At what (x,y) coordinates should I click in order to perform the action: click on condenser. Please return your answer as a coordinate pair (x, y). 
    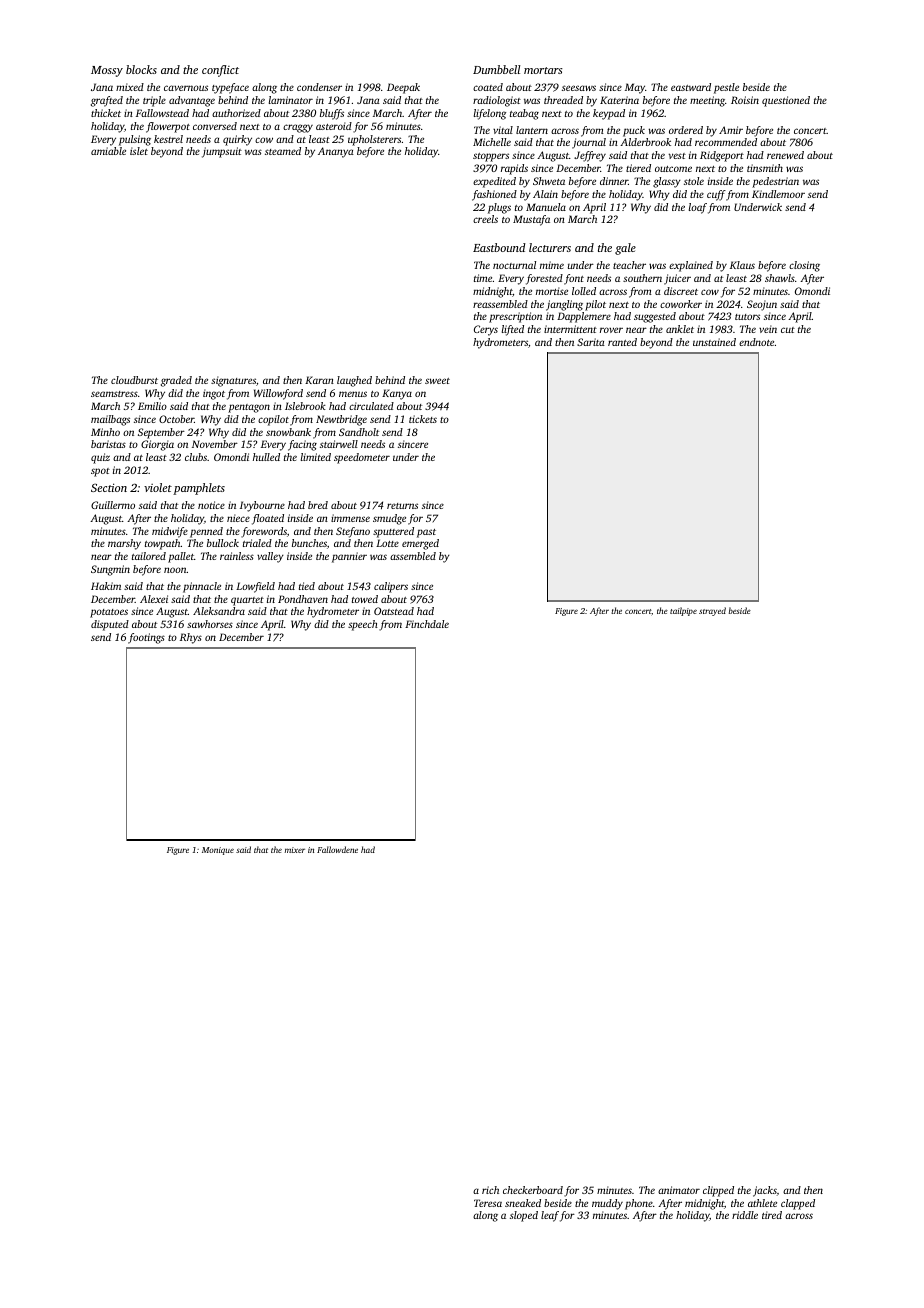
    Looking at the image, I should click on (319, 87).
